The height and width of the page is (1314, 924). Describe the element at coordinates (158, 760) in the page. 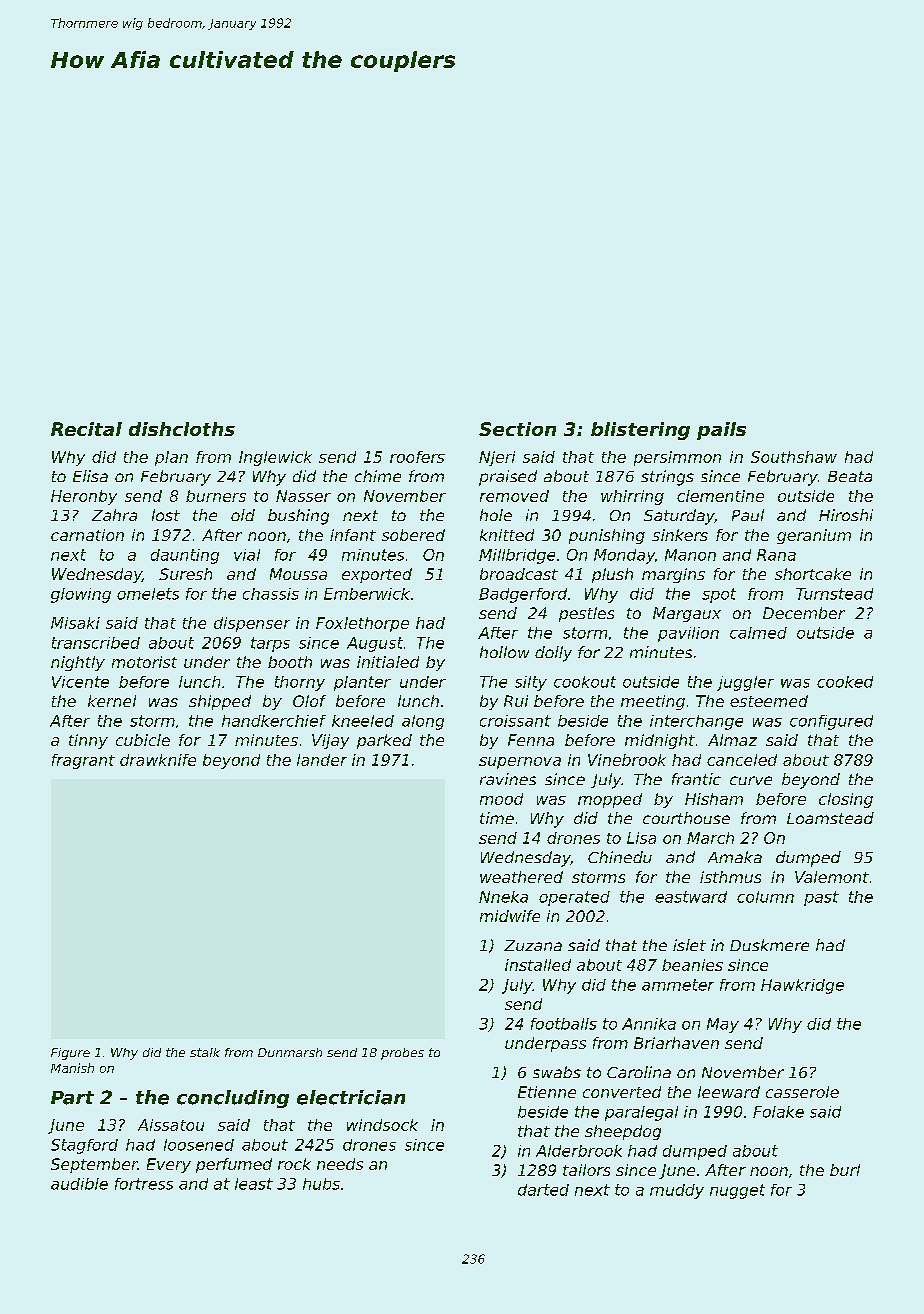

I see `drawknife` at that location.
